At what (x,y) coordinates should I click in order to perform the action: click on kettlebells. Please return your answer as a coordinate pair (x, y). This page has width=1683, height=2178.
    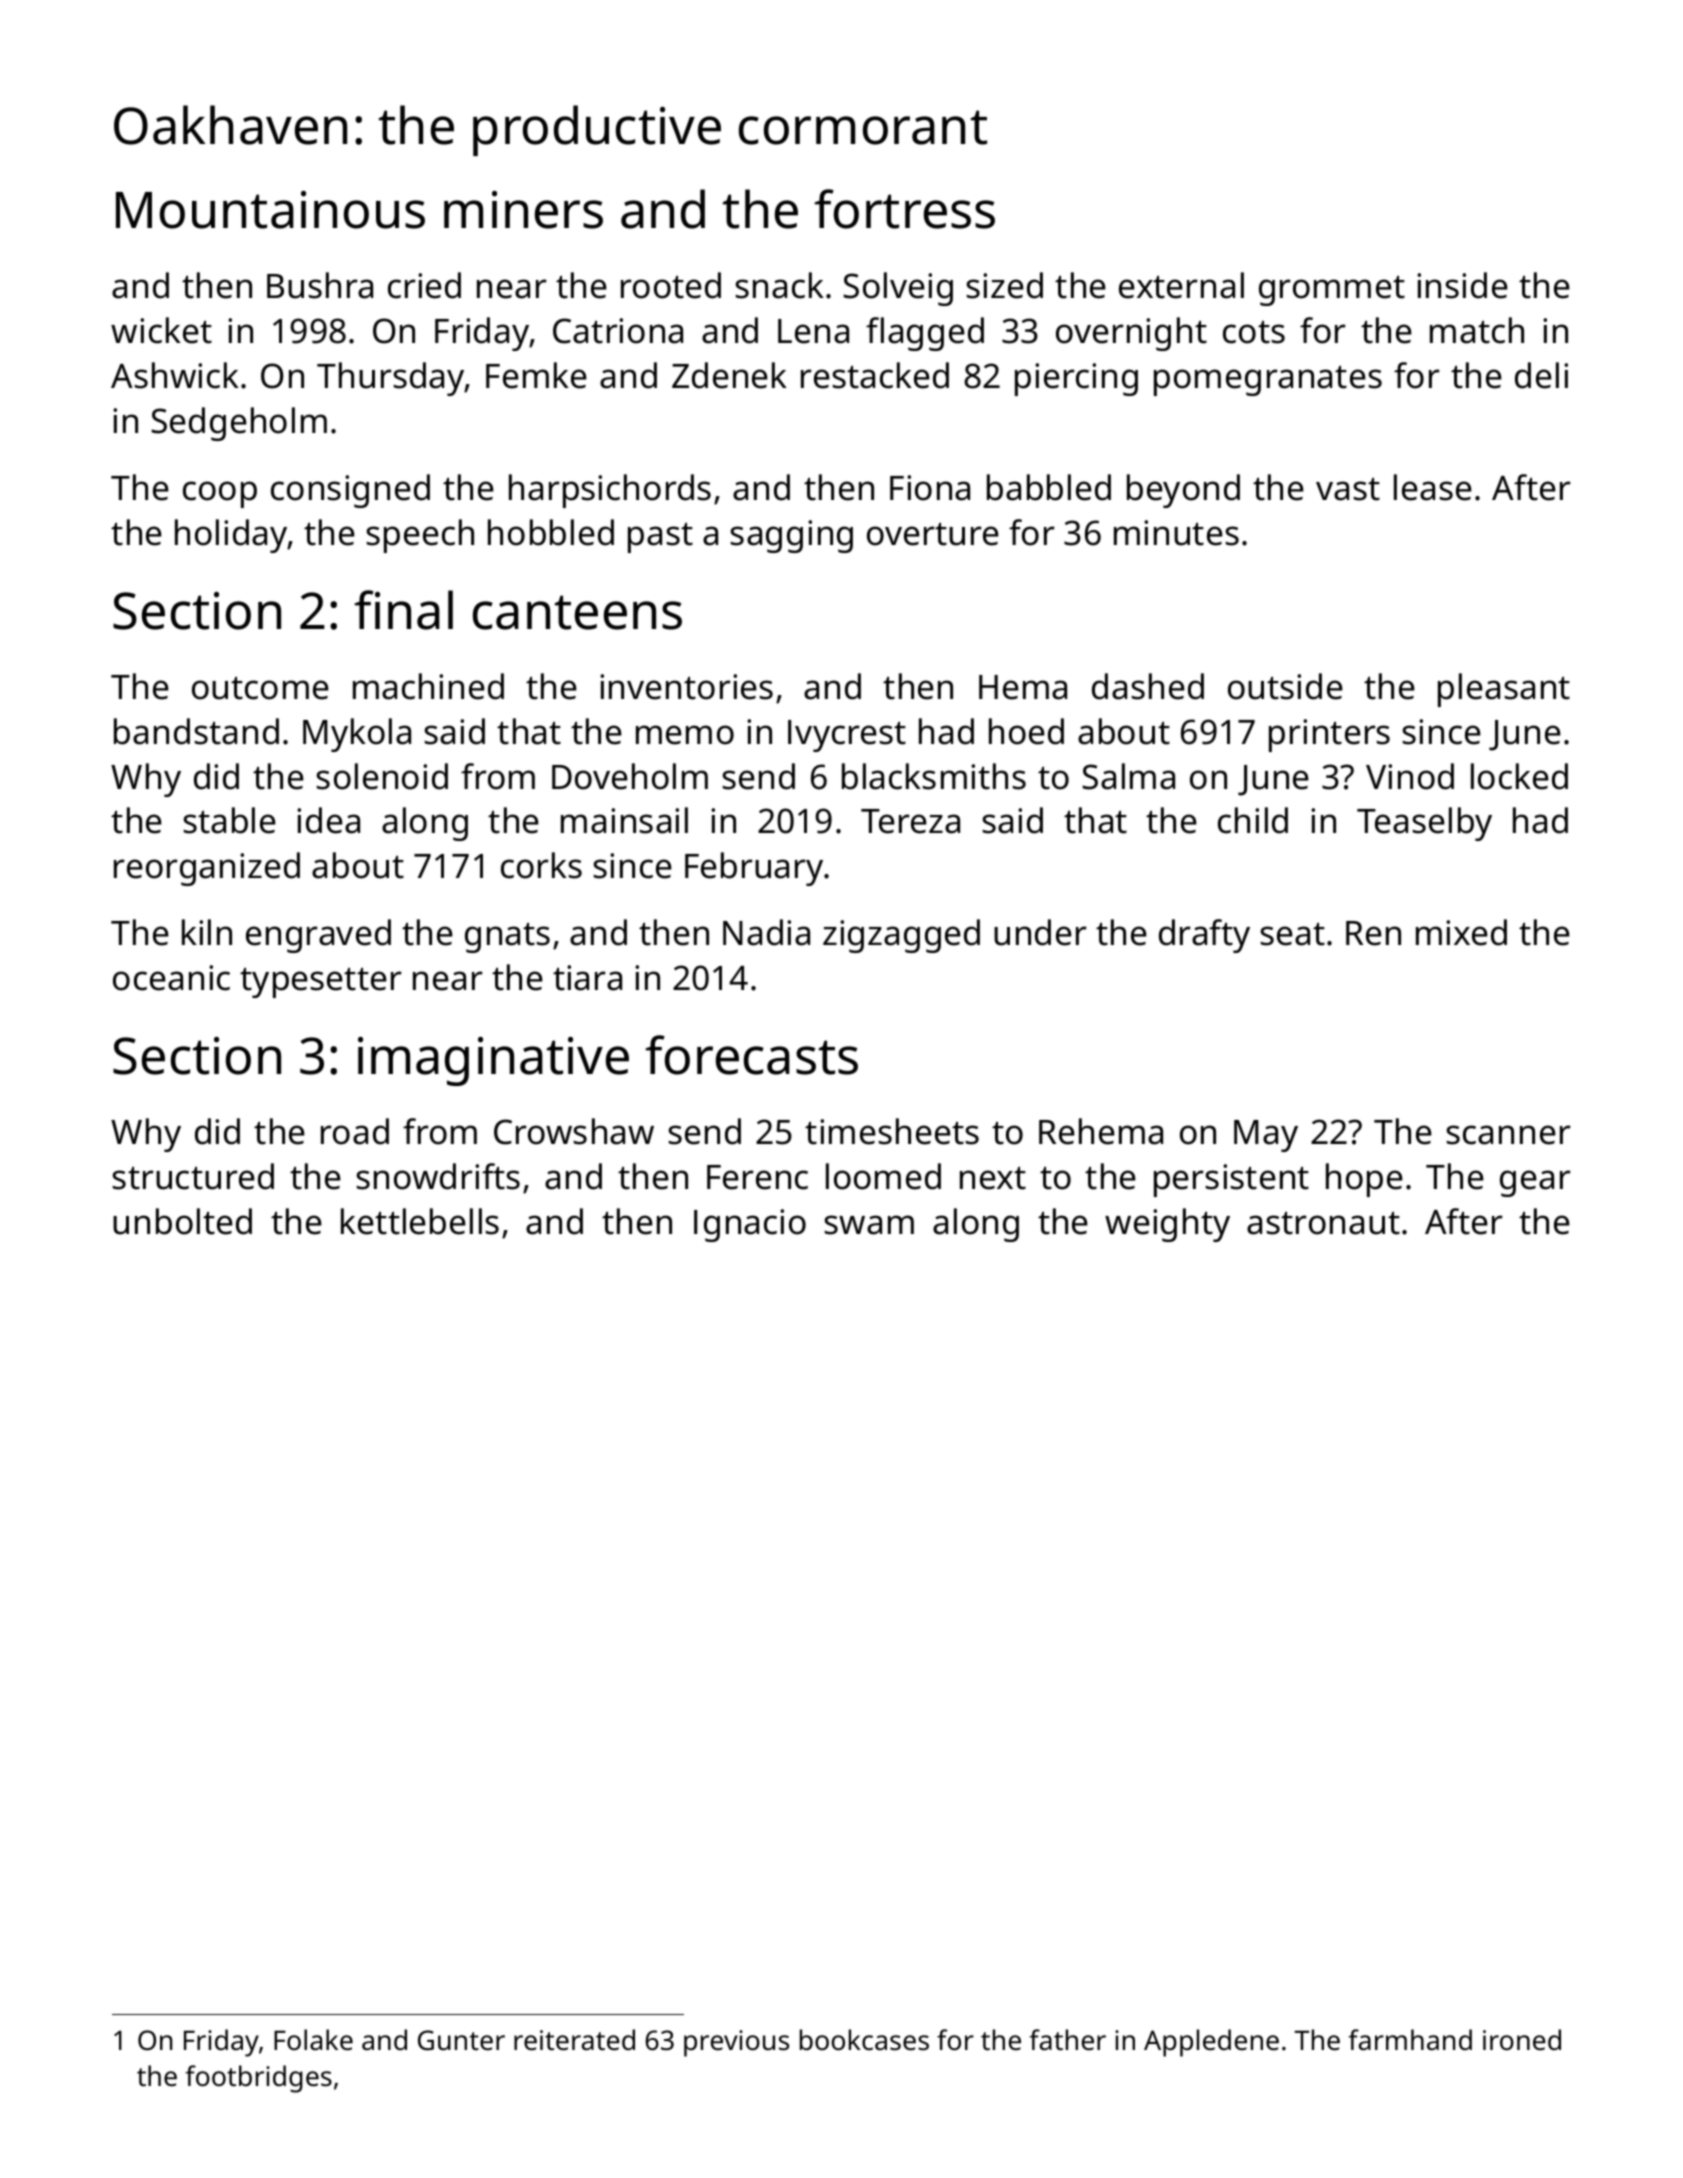
    Looking at the image, I should click on (420, 1221).
